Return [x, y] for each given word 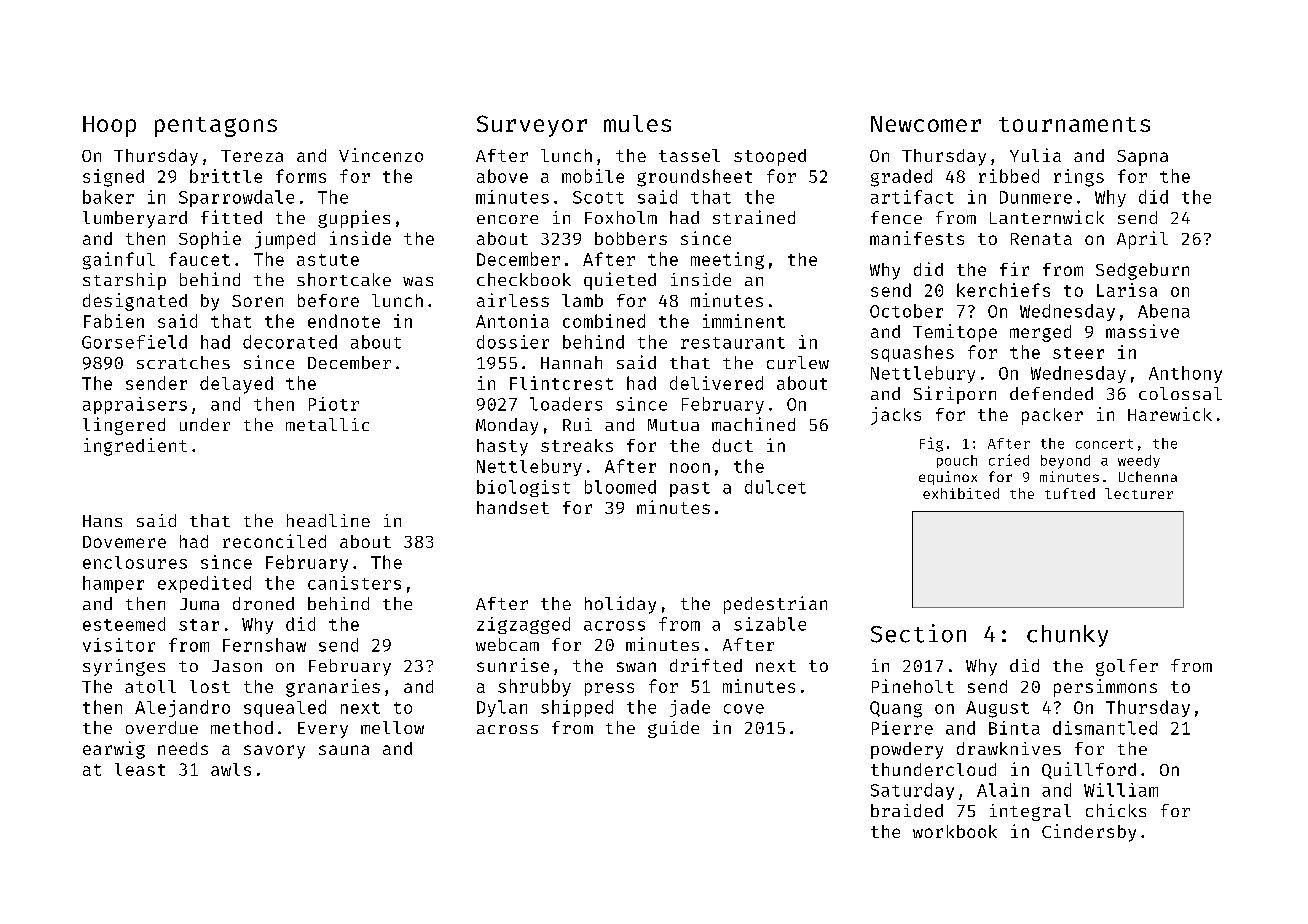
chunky [1067, 636]
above [502, 176]
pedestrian [775, 605]
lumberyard [135, 219]
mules [637, 123]
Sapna [1142, 158]
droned [263, 603]
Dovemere [124, 542]
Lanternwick [1047, 217]
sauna [344, 750]
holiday [620, 605]
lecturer [1139, 493]
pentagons [216, 127]
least [140, 769]
